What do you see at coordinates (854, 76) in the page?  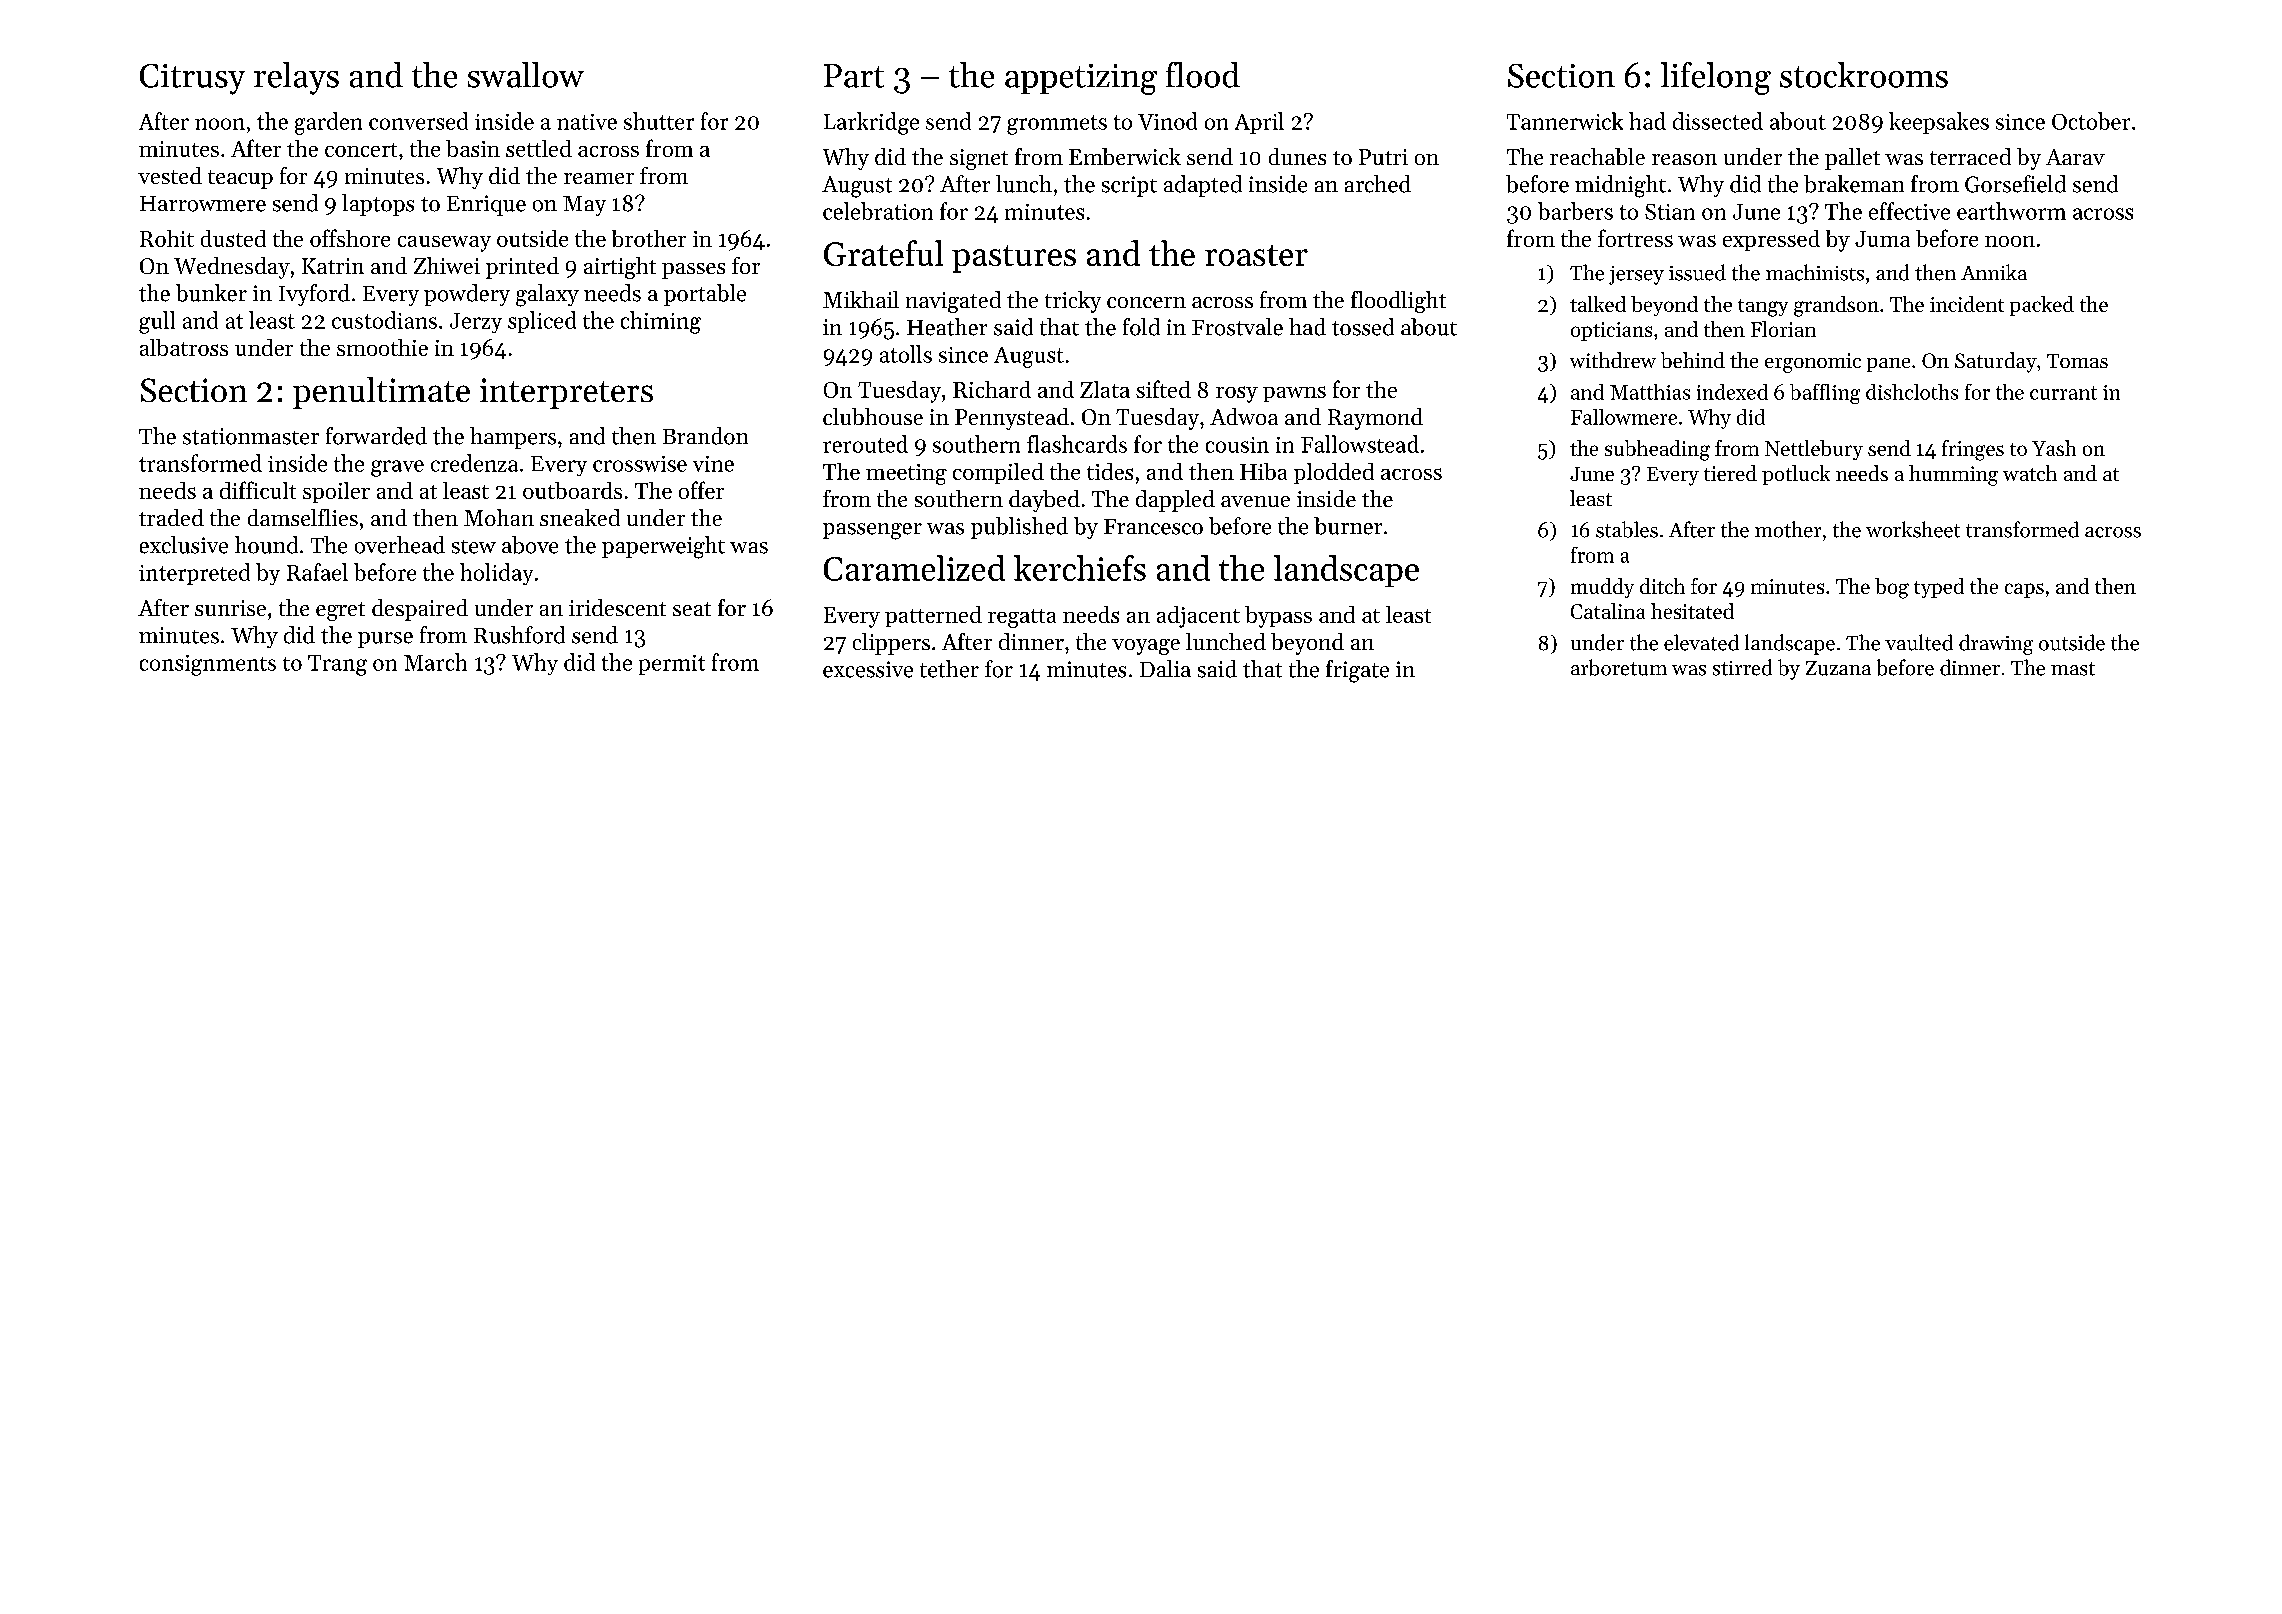 I see `Part` at bounding box center [854, 76].
